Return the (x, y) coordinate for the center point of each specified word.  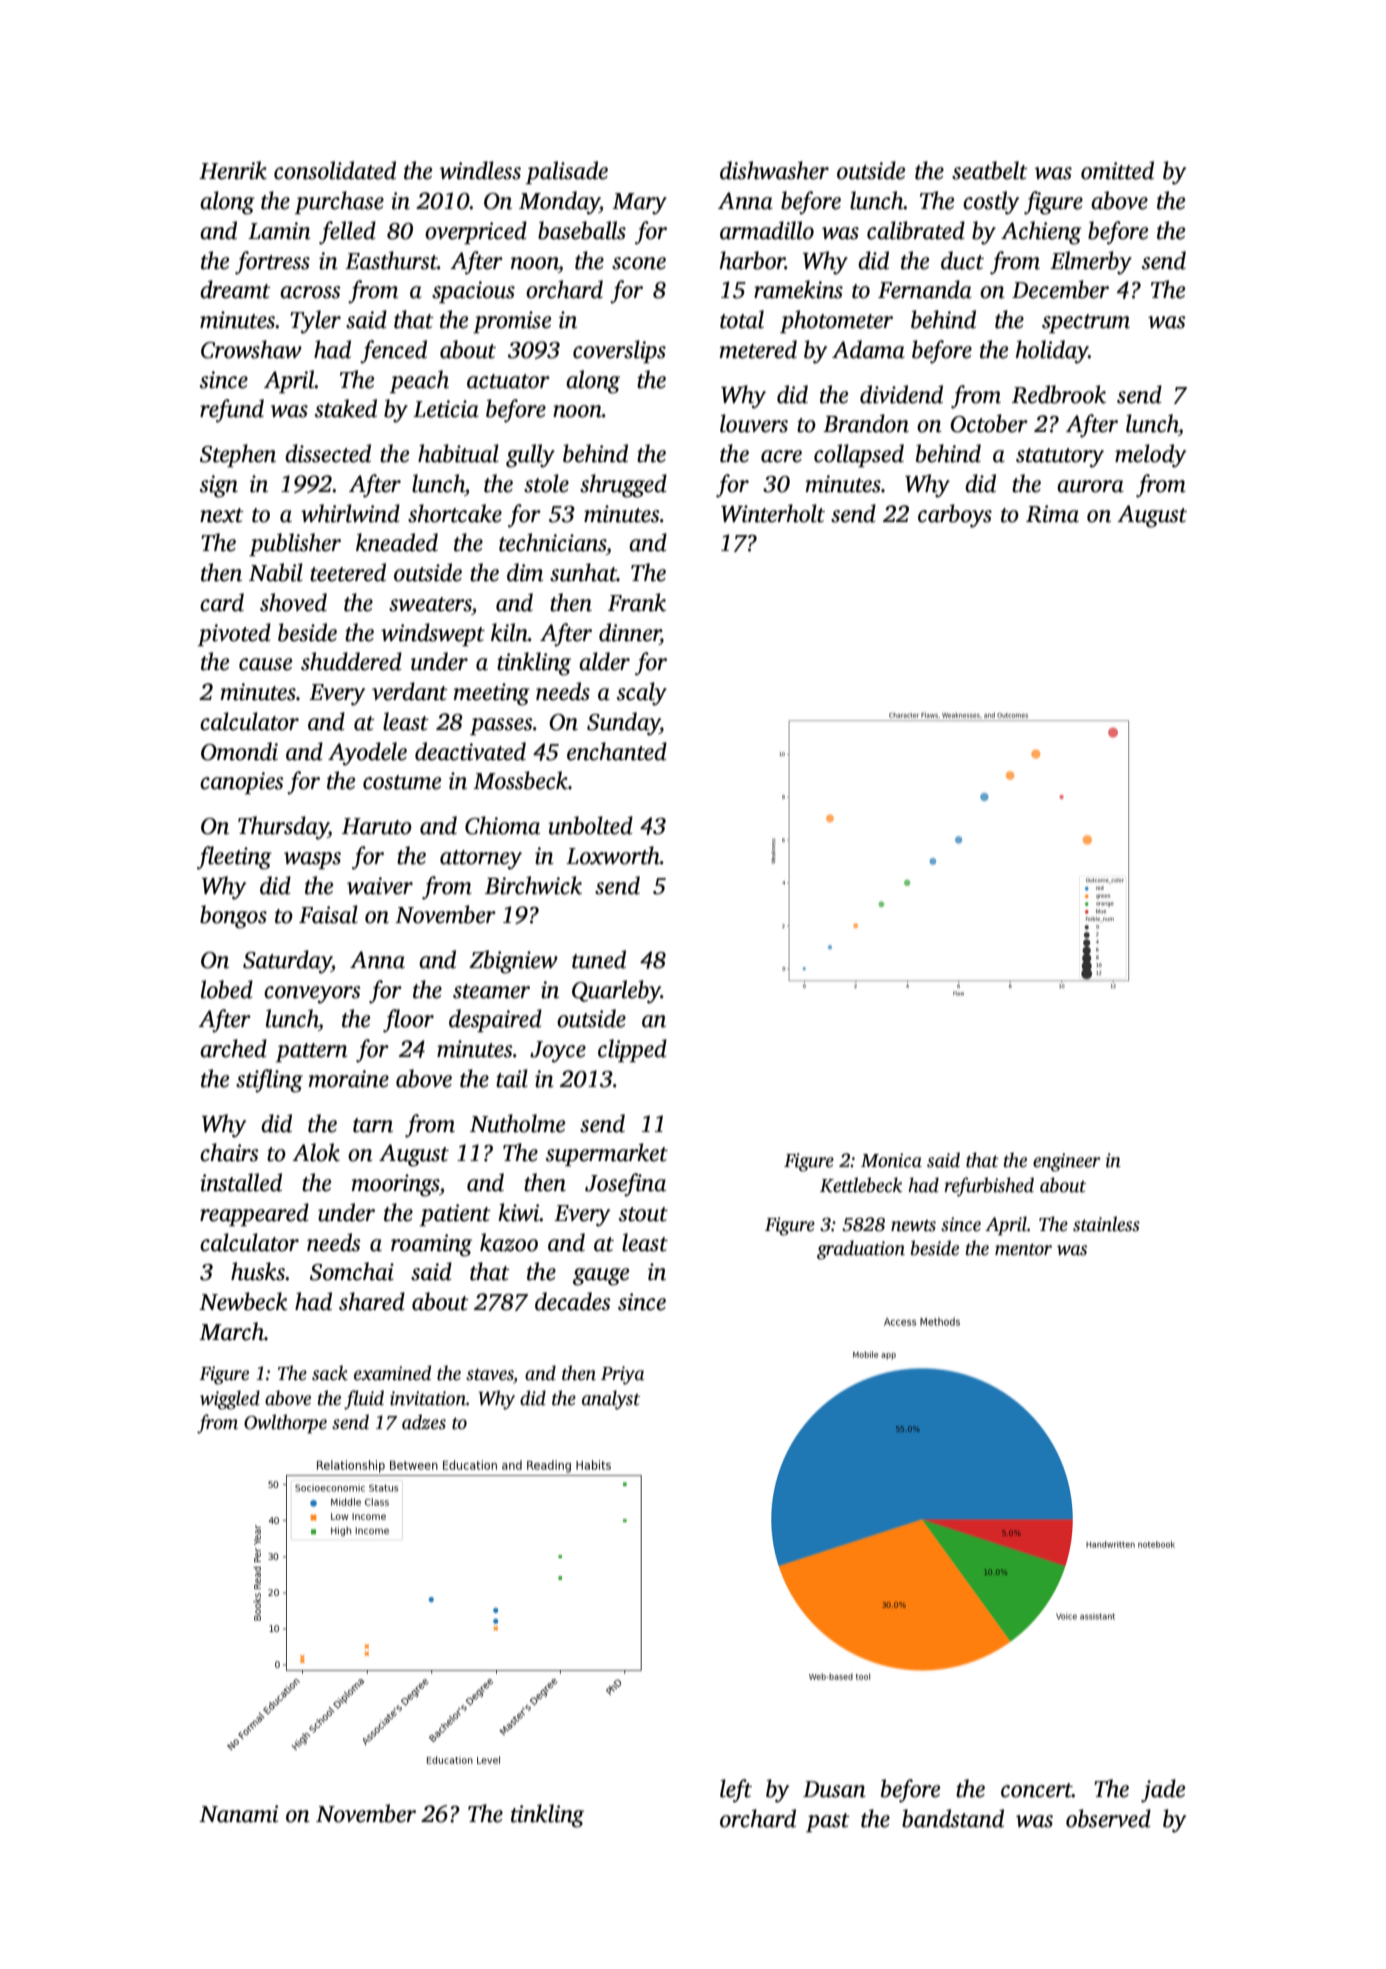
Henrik (233, 170)
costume (402, 782)
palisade (567, 172)
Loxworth (613, 855)
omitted (1117, 170)
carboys (955, 516)
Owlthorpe (285, 1424)
